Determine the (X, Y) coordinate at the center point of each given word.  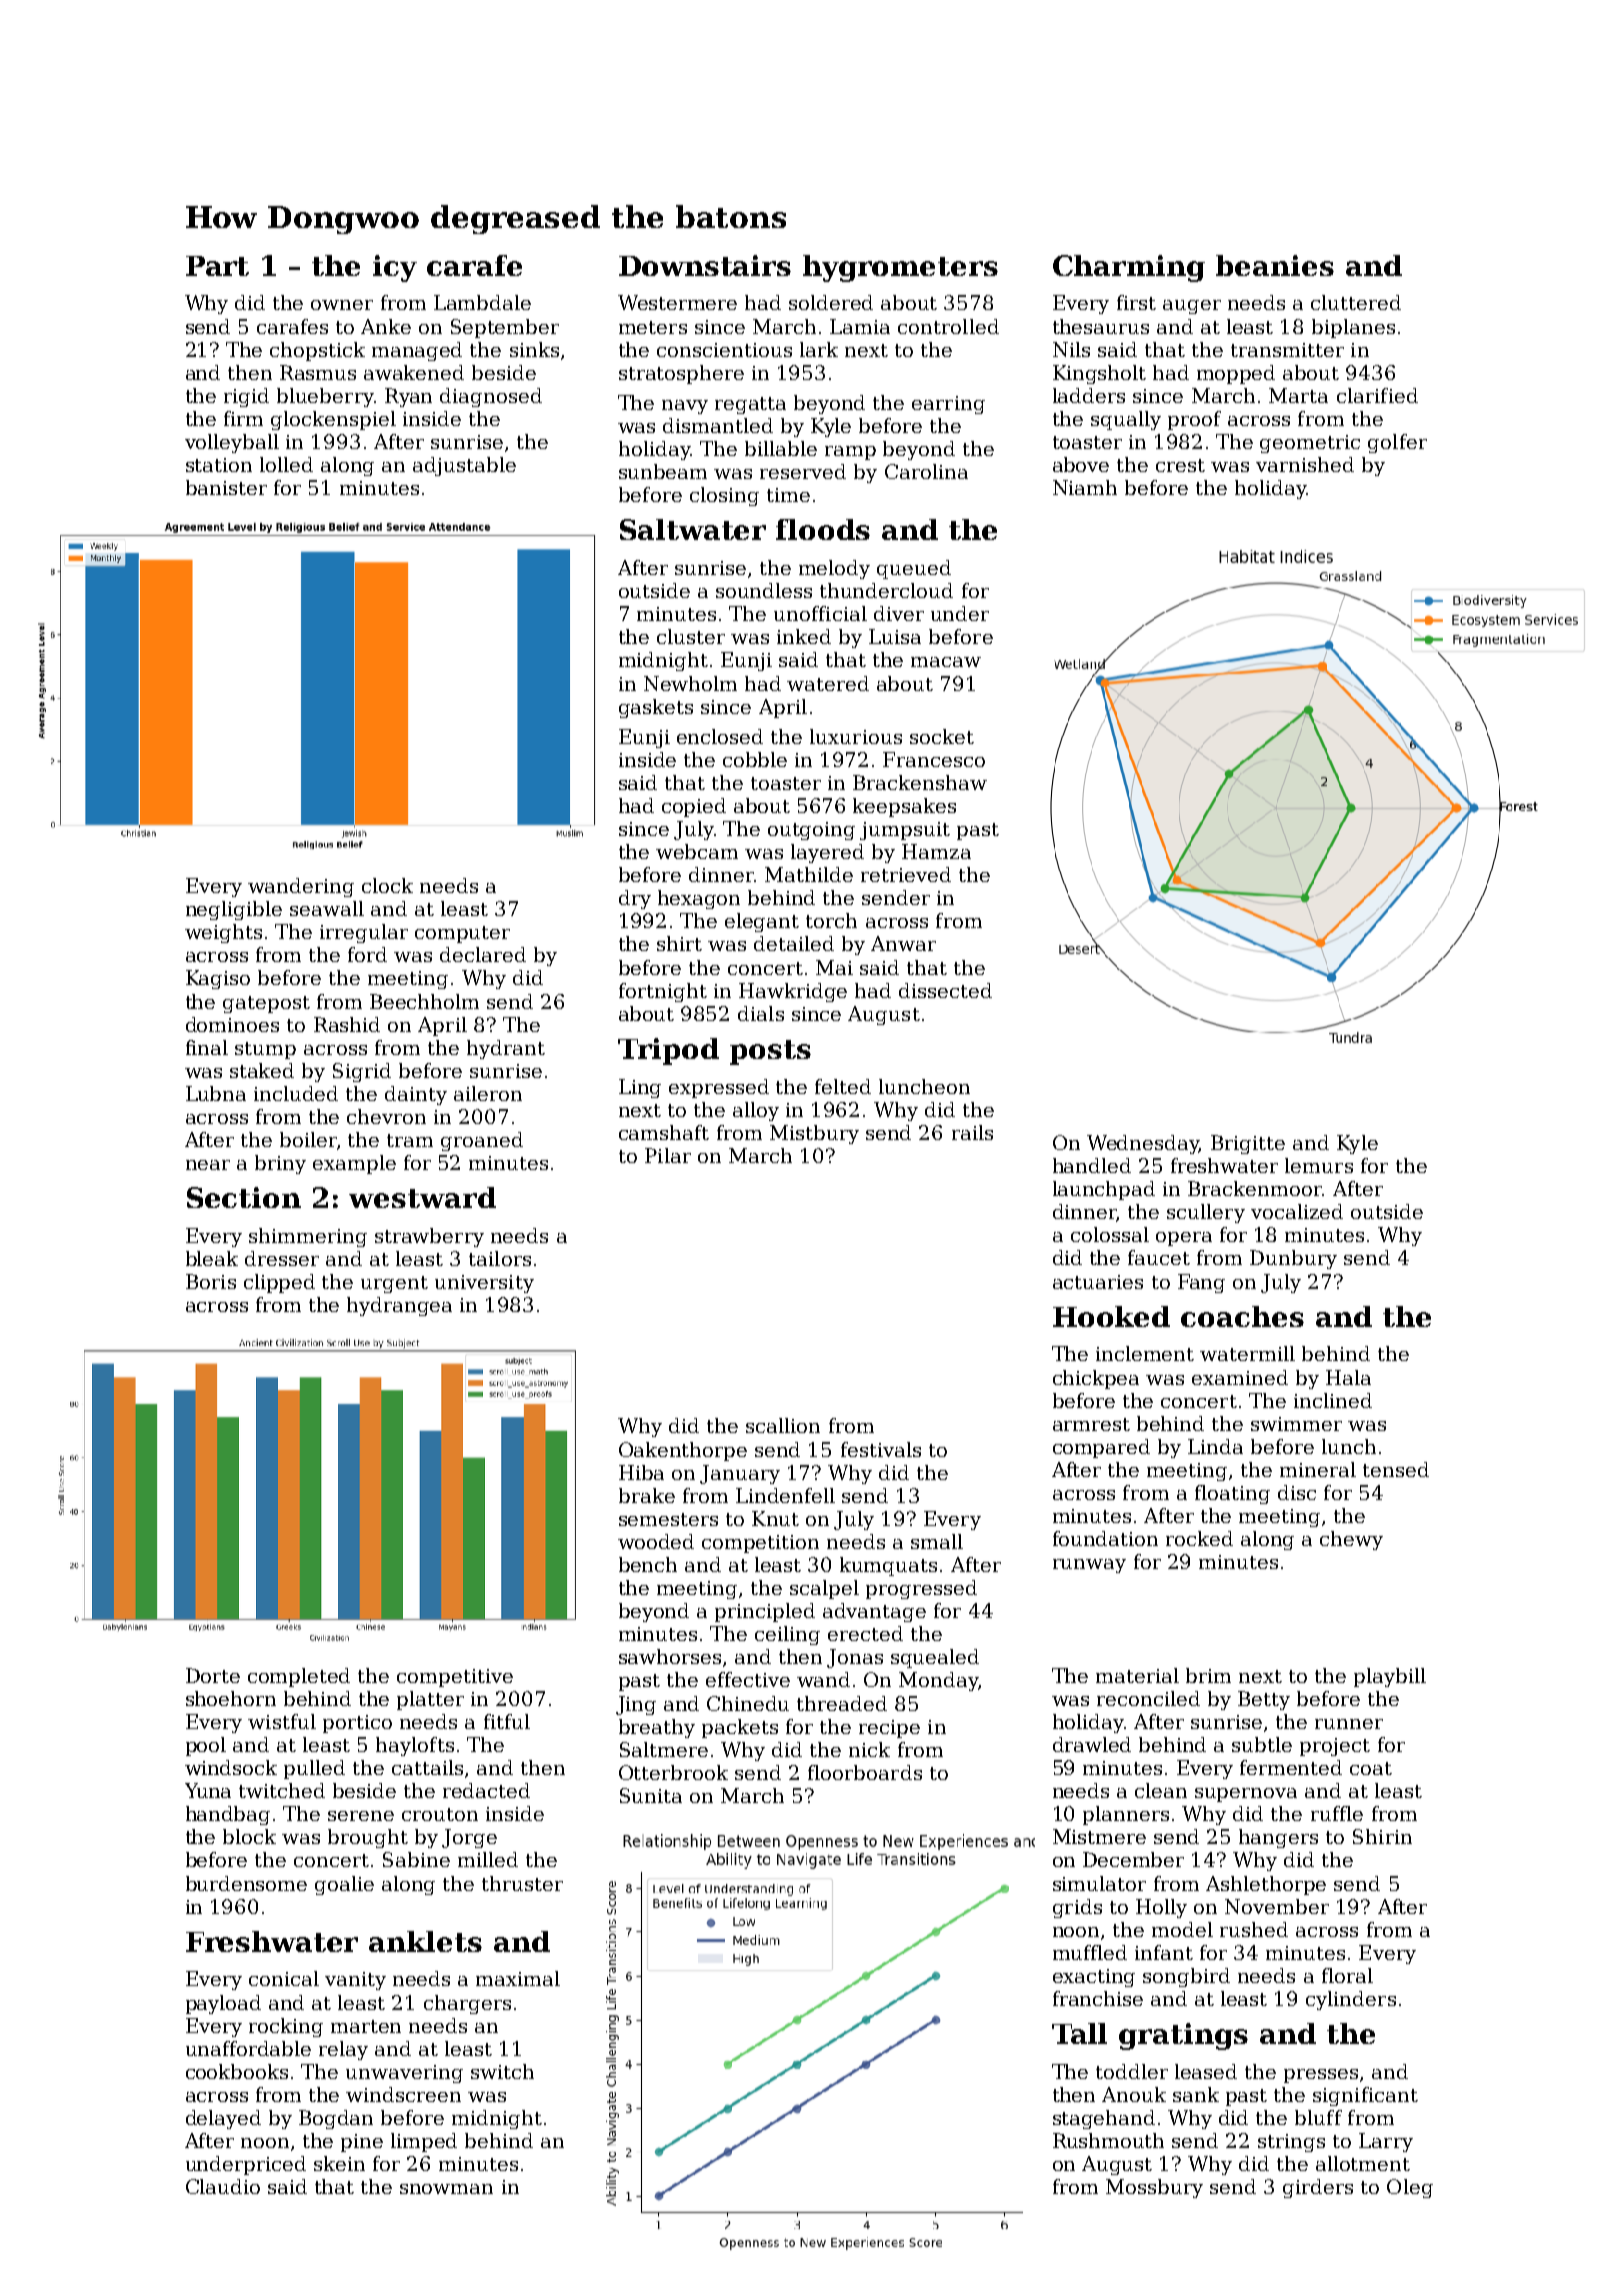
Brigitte (1248, 1144)
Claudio (223, 2186)
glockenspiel (333, 420)
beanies (1275, 265)
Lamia (860, 326)
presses (1321, 2076)
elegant (762, 922)
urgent (394, 1284)
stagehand (1104, 2119)
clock (387, 885)
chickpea (1096, 1379)
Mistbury (814, 1134)
